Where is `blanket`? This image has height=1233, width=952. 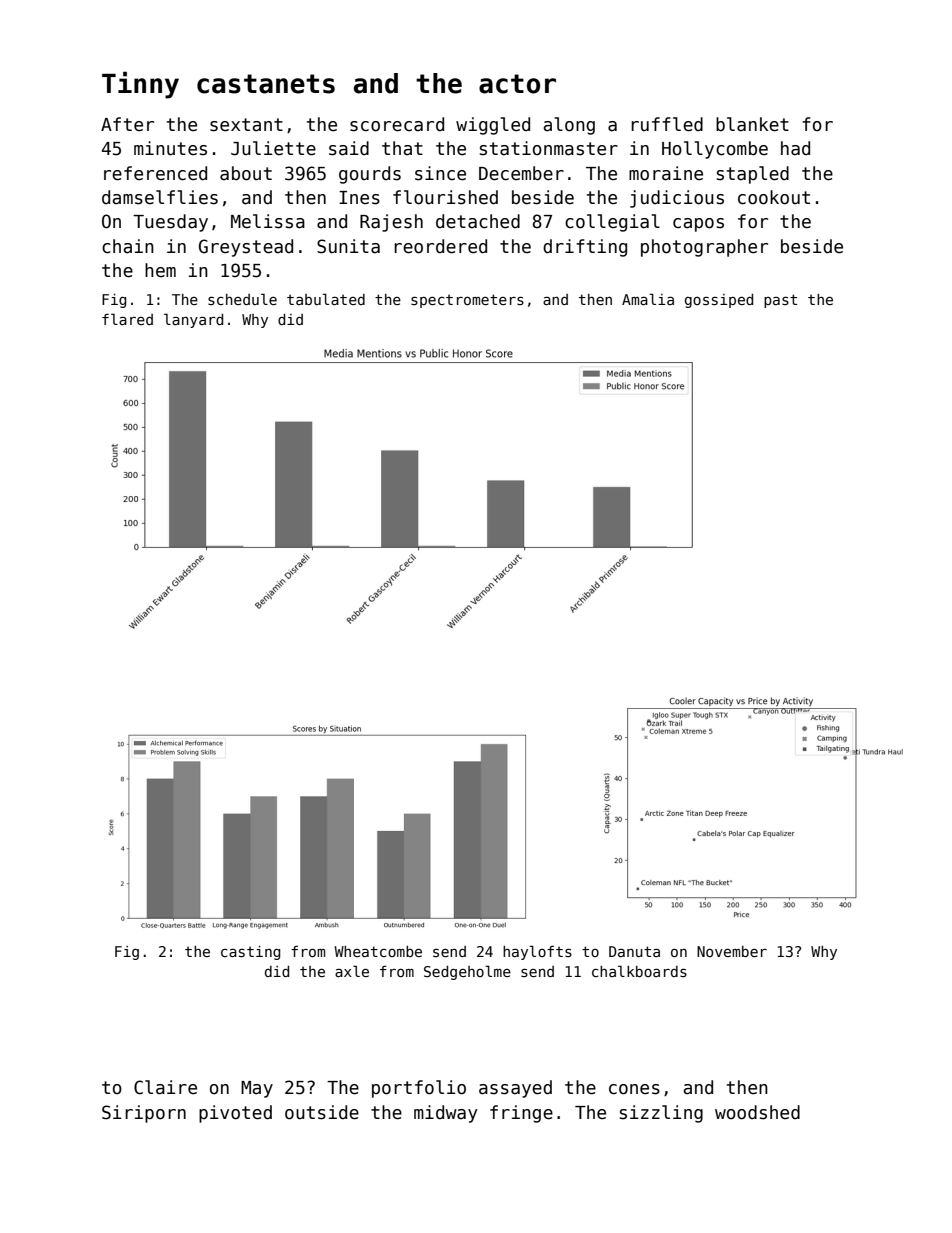
blanket is located at coordinates (752, 124).
